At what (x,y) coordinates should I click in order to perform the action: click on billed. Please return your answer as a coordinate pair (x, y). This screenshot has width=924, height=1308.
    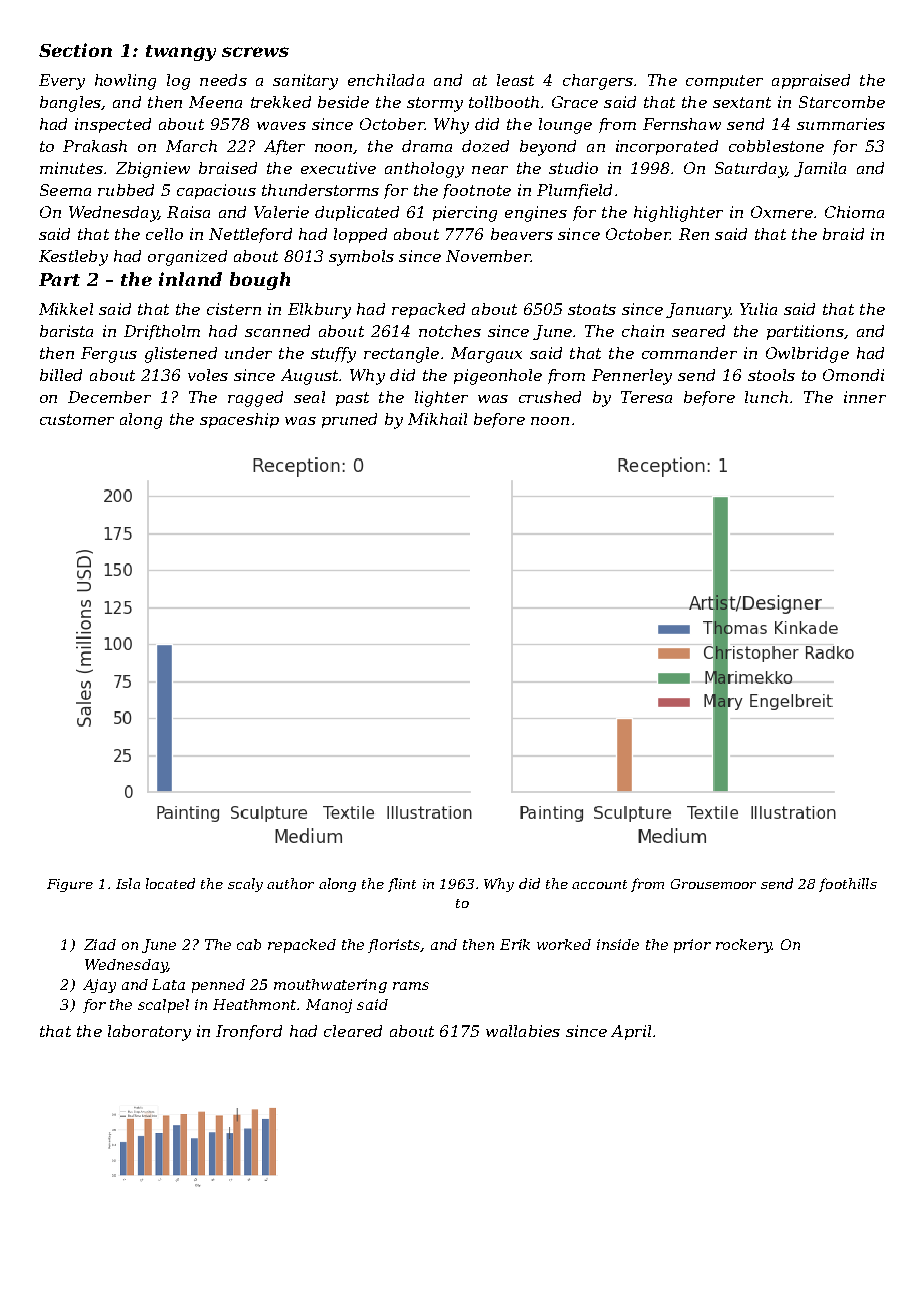
    Looking at the image, I should click on (61, 375).
